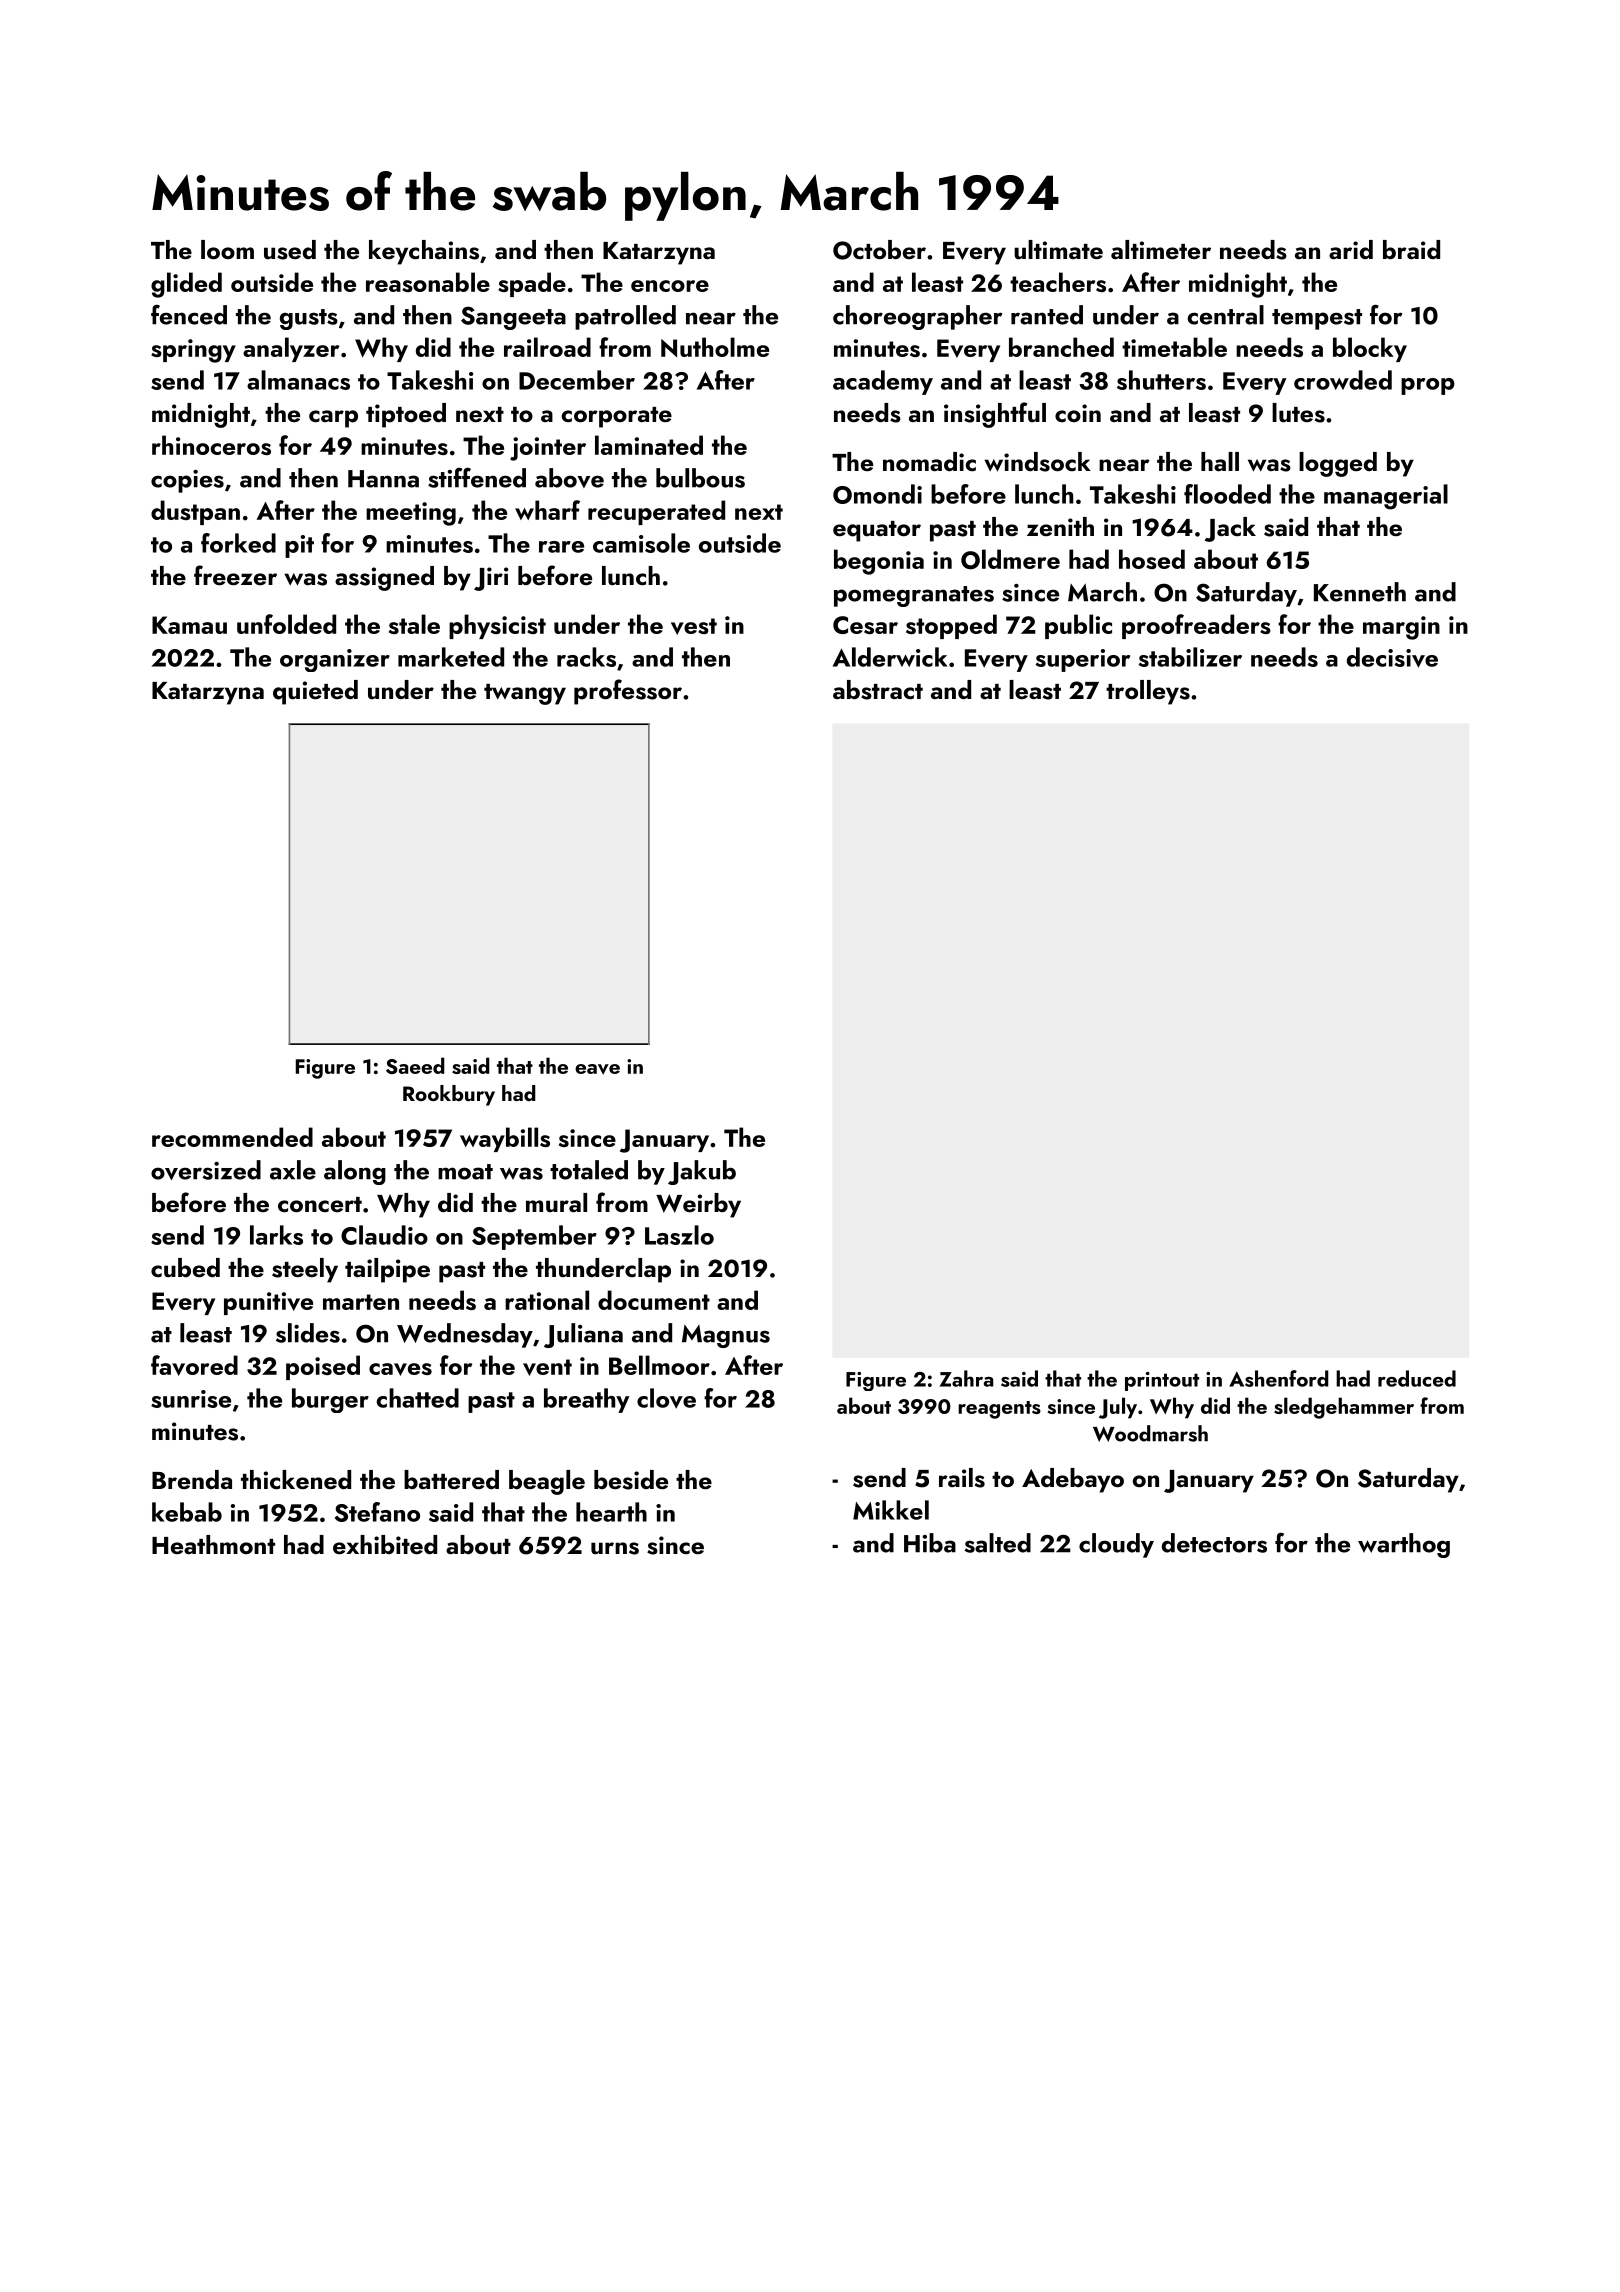 Image resolution: width=1620 pixels, height=2292 pixels. What do you see at coordinates (670, 286) in the screenshot?
I see `encore` at bounding box center [670, 286].
